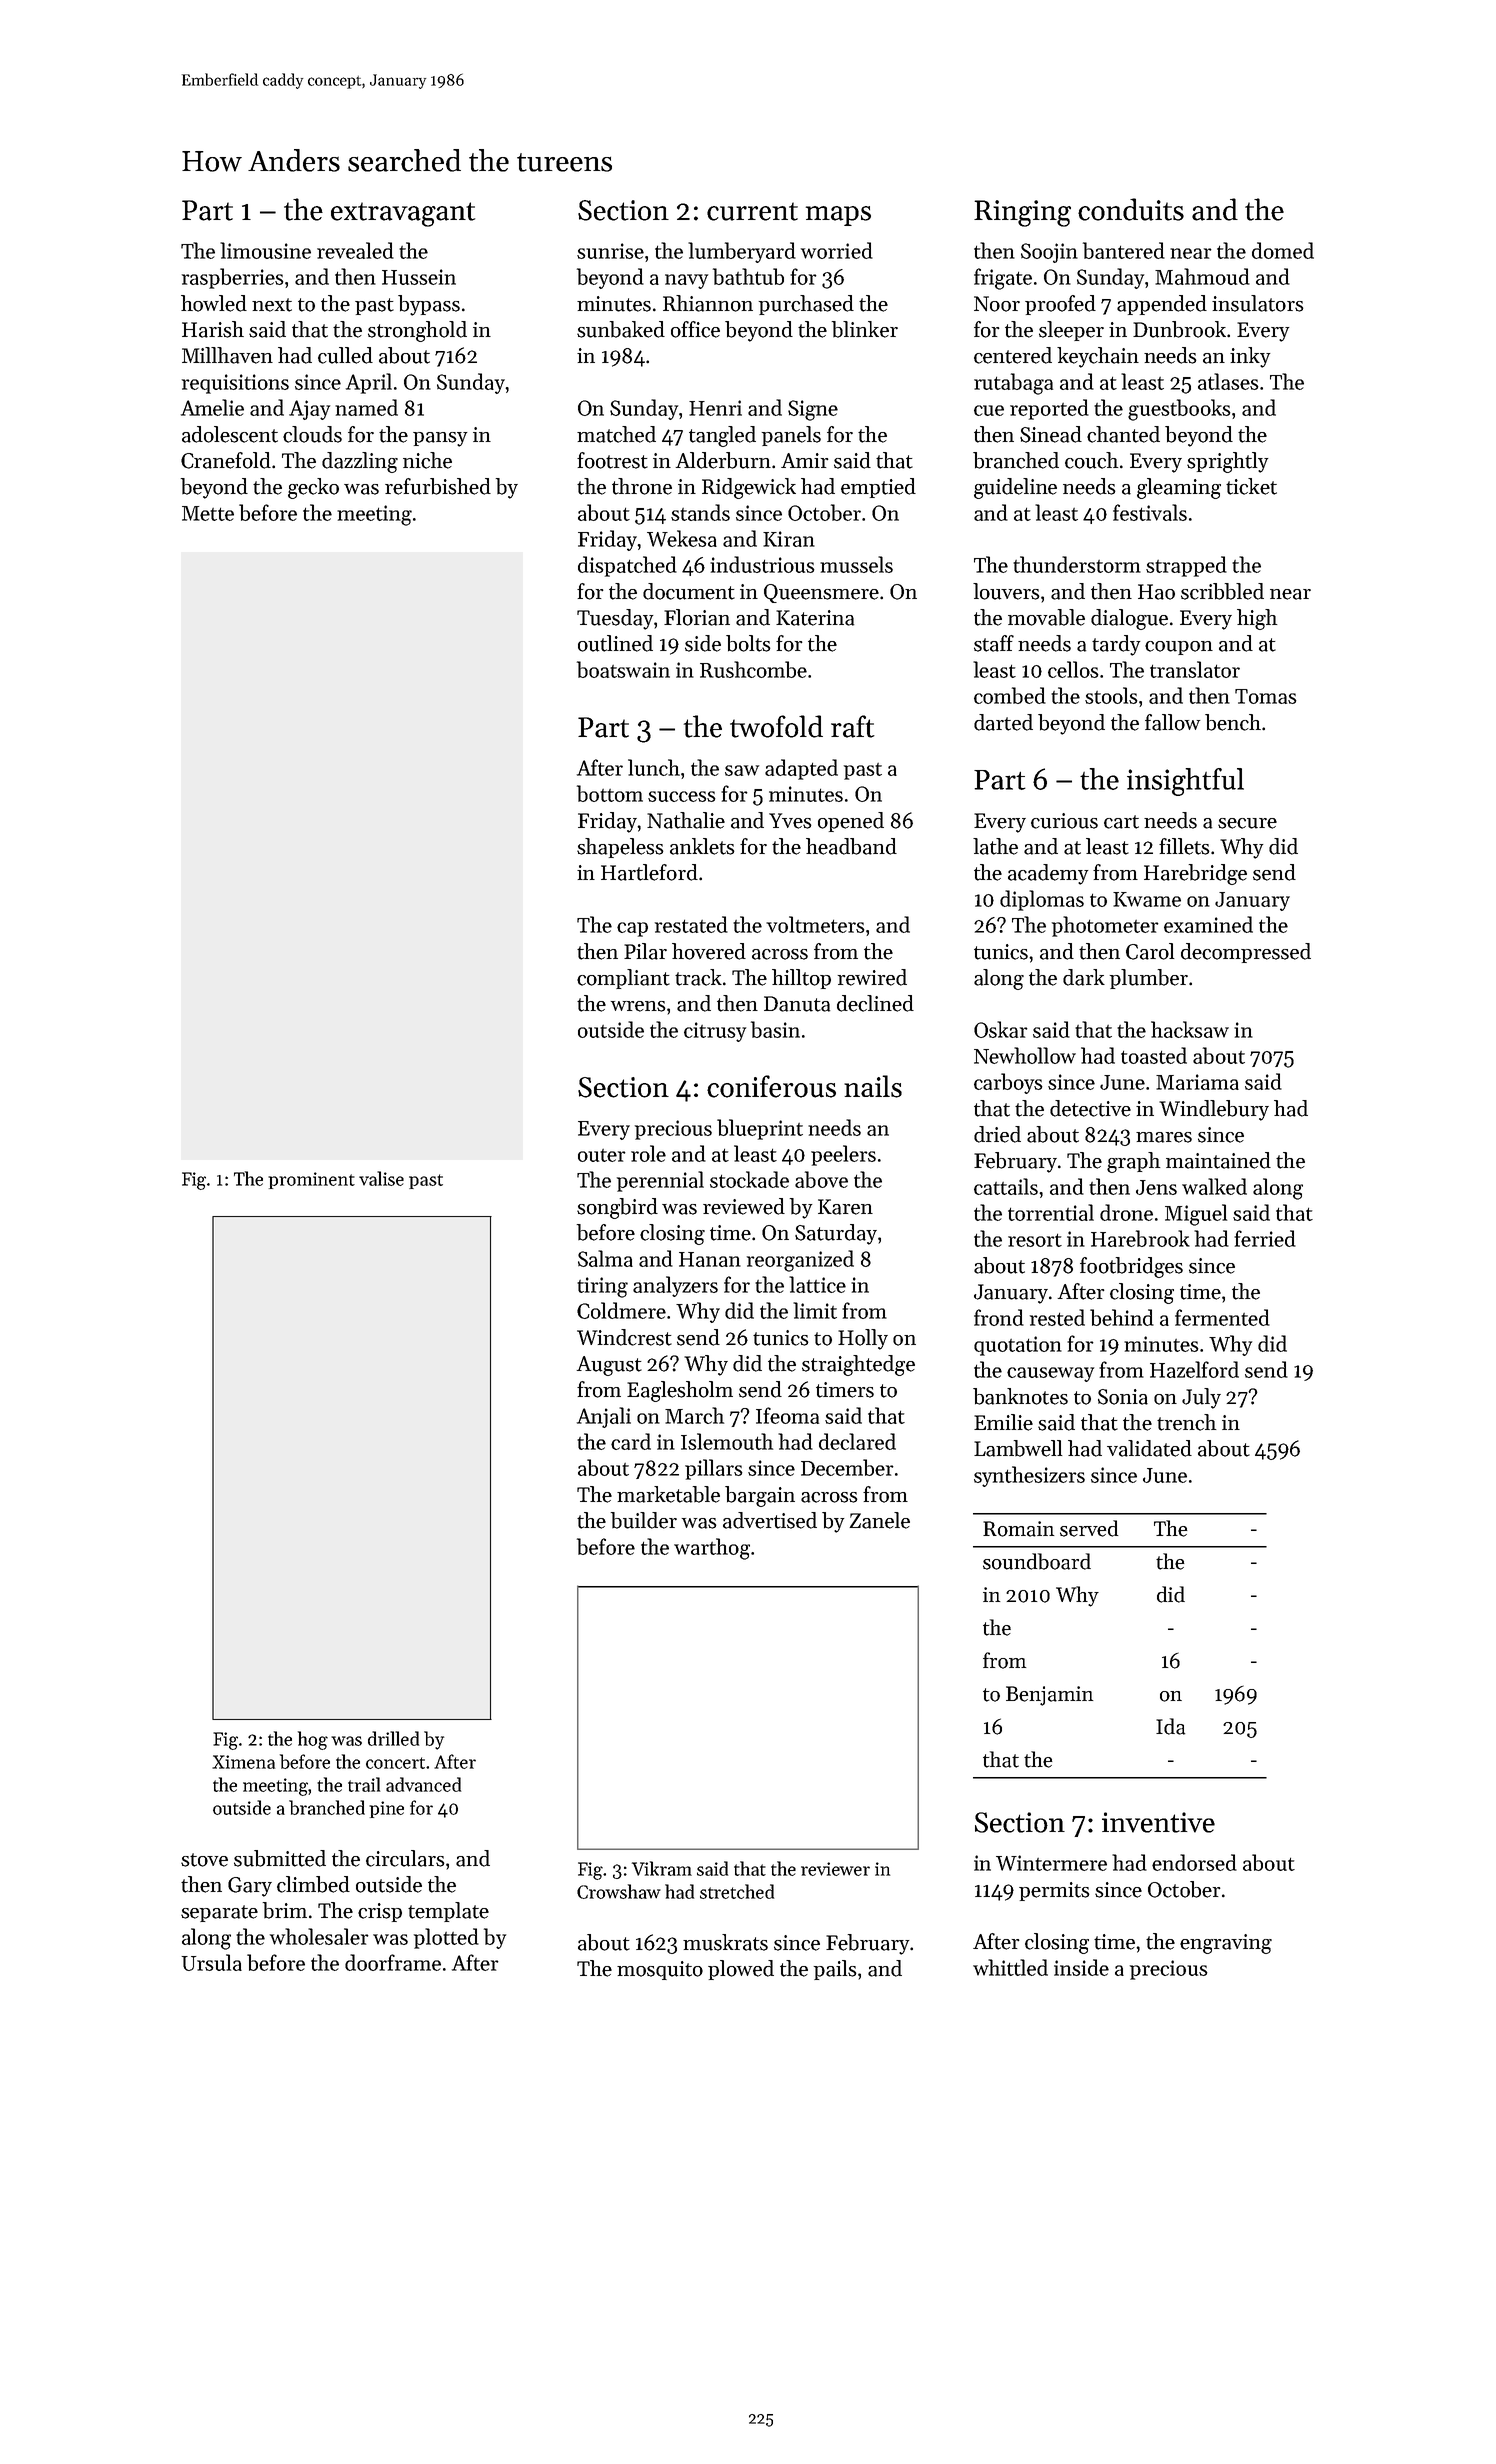 This document has width=1496, height=2464. I want to click on Romain, so click(1018, 1529).
